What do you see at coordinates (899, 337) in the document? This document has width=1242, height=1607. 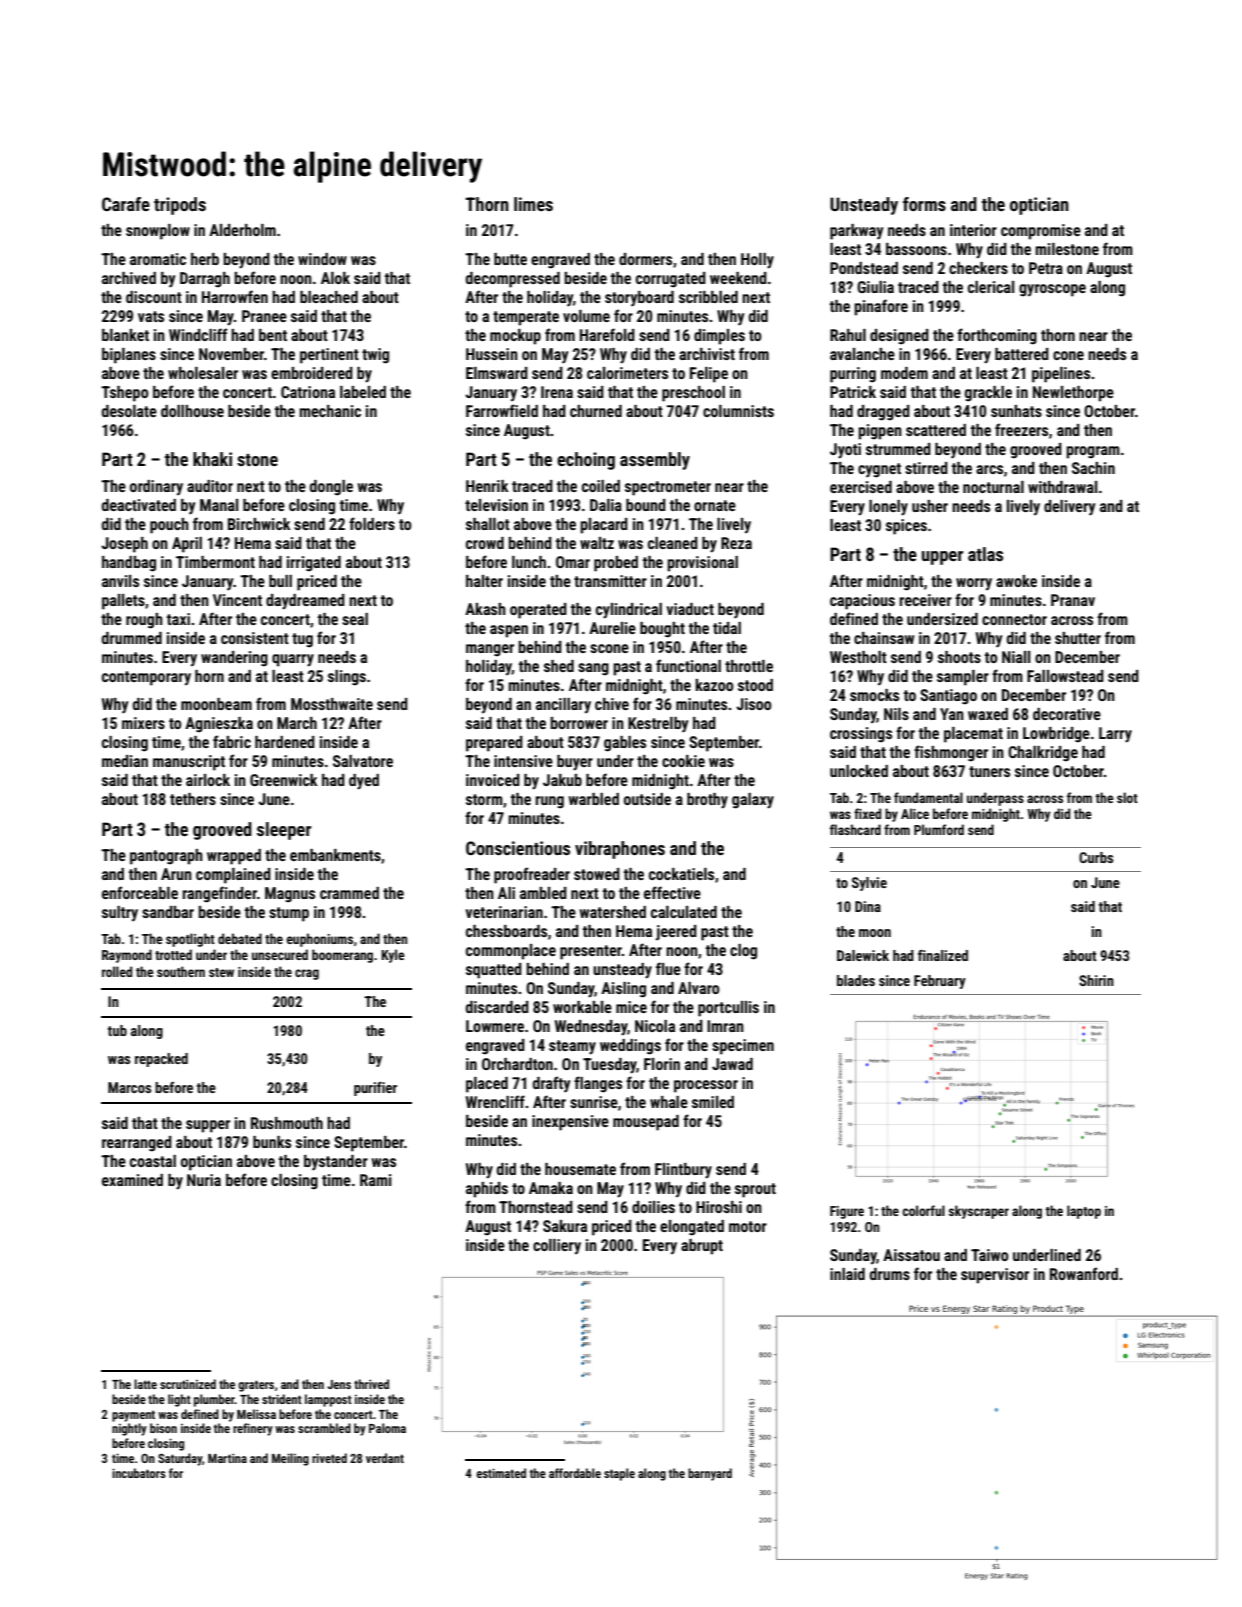 I see `designed` at bounding box center [899, 337].
